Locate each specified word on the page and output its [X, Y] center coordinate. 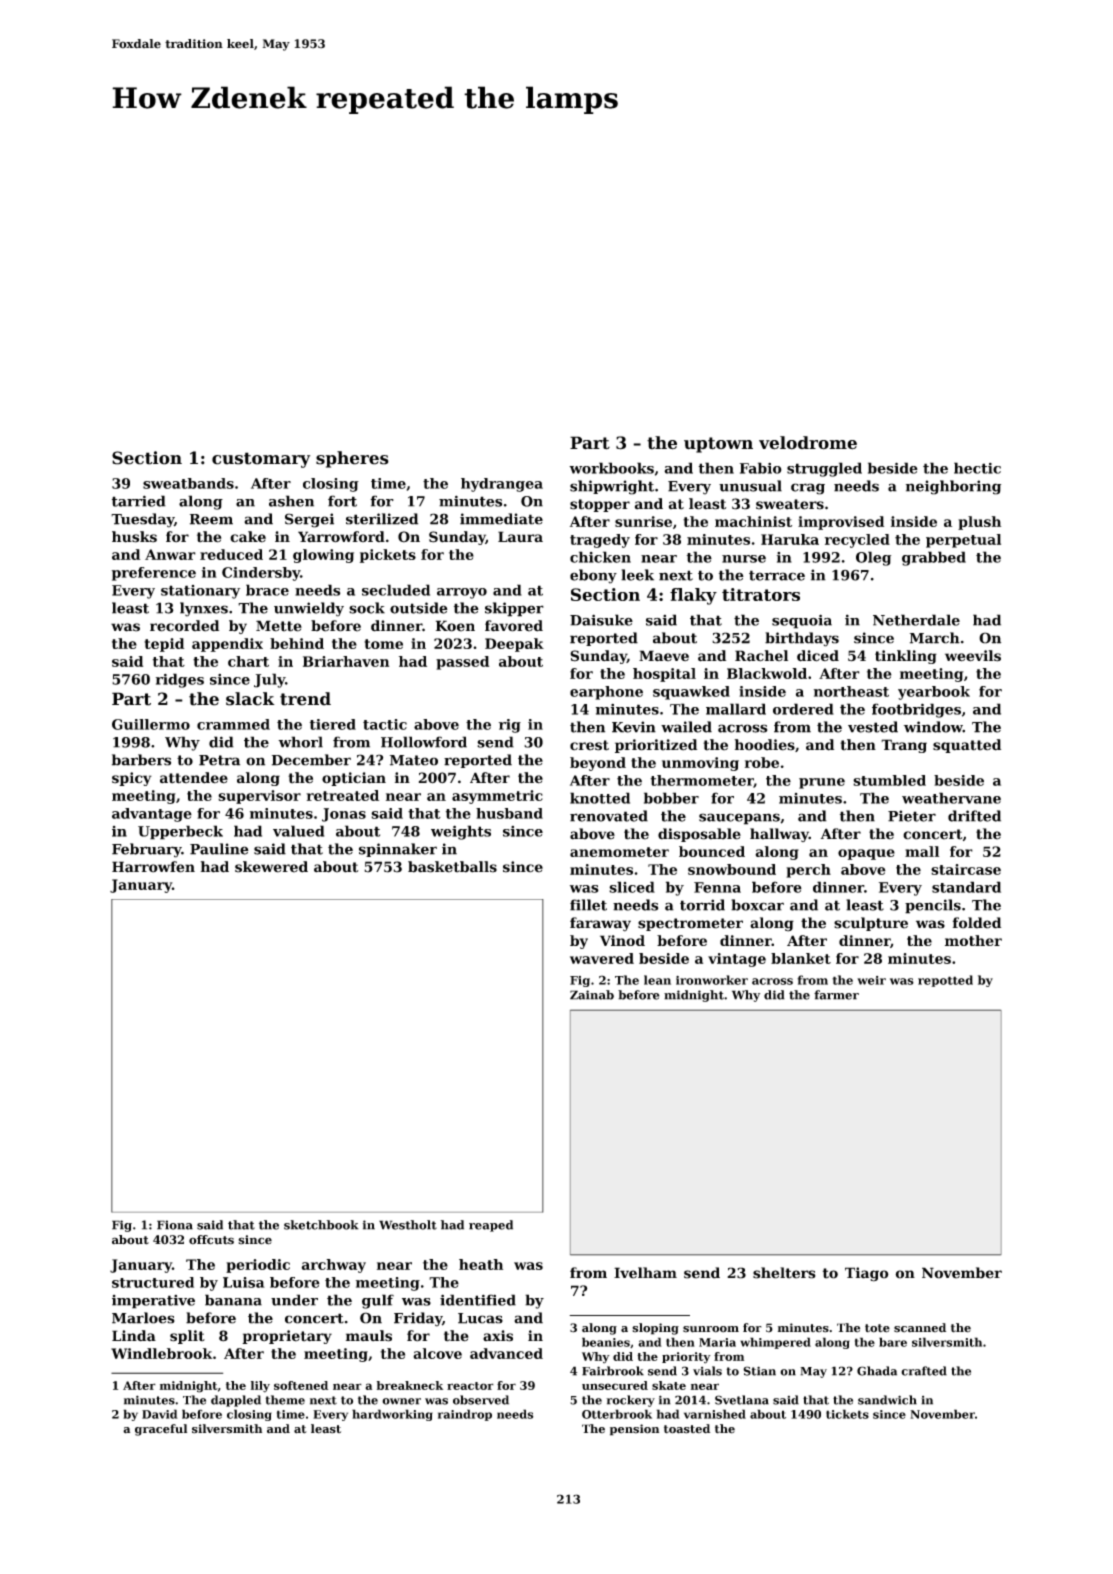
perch [808, 871]
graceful [161, 1430]
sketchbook [321, 1225]
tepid [164, 645]
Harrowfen [153, 867]
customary [261, 460]
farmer [836, 995]
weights [461, 832]
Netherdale [916, 620]
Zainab [592, 995]
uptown [718, 445]
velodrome [808, 443]
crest [589, 745]
